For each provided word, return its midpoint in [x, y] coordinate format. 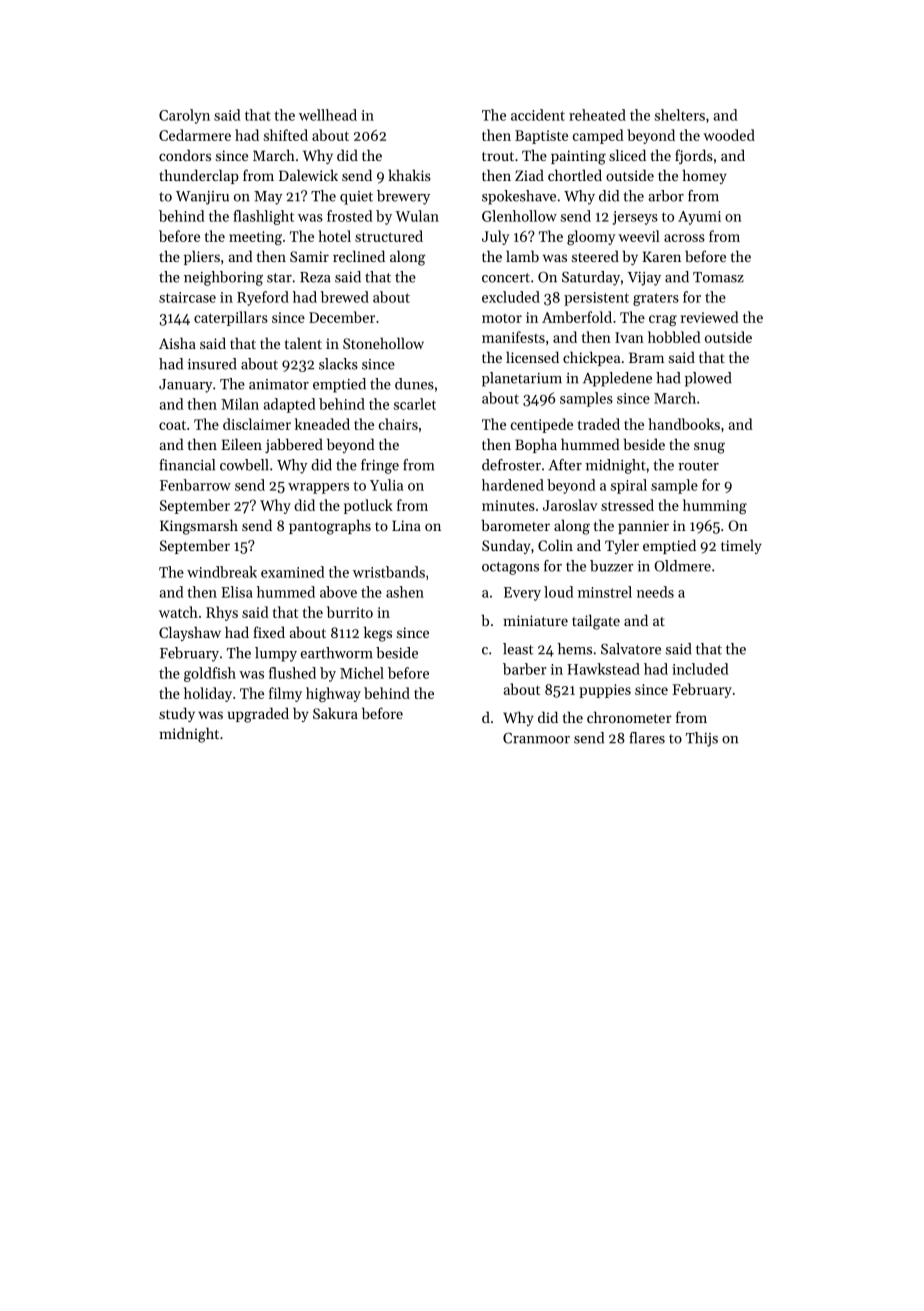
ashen [405, 592]
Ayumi [699, 218]
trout [498, 156]
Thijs [702, 739]
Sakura [335, 713]
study [177, 714]
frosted [349, 216]
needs [655, 592]
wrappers [318, 488]
